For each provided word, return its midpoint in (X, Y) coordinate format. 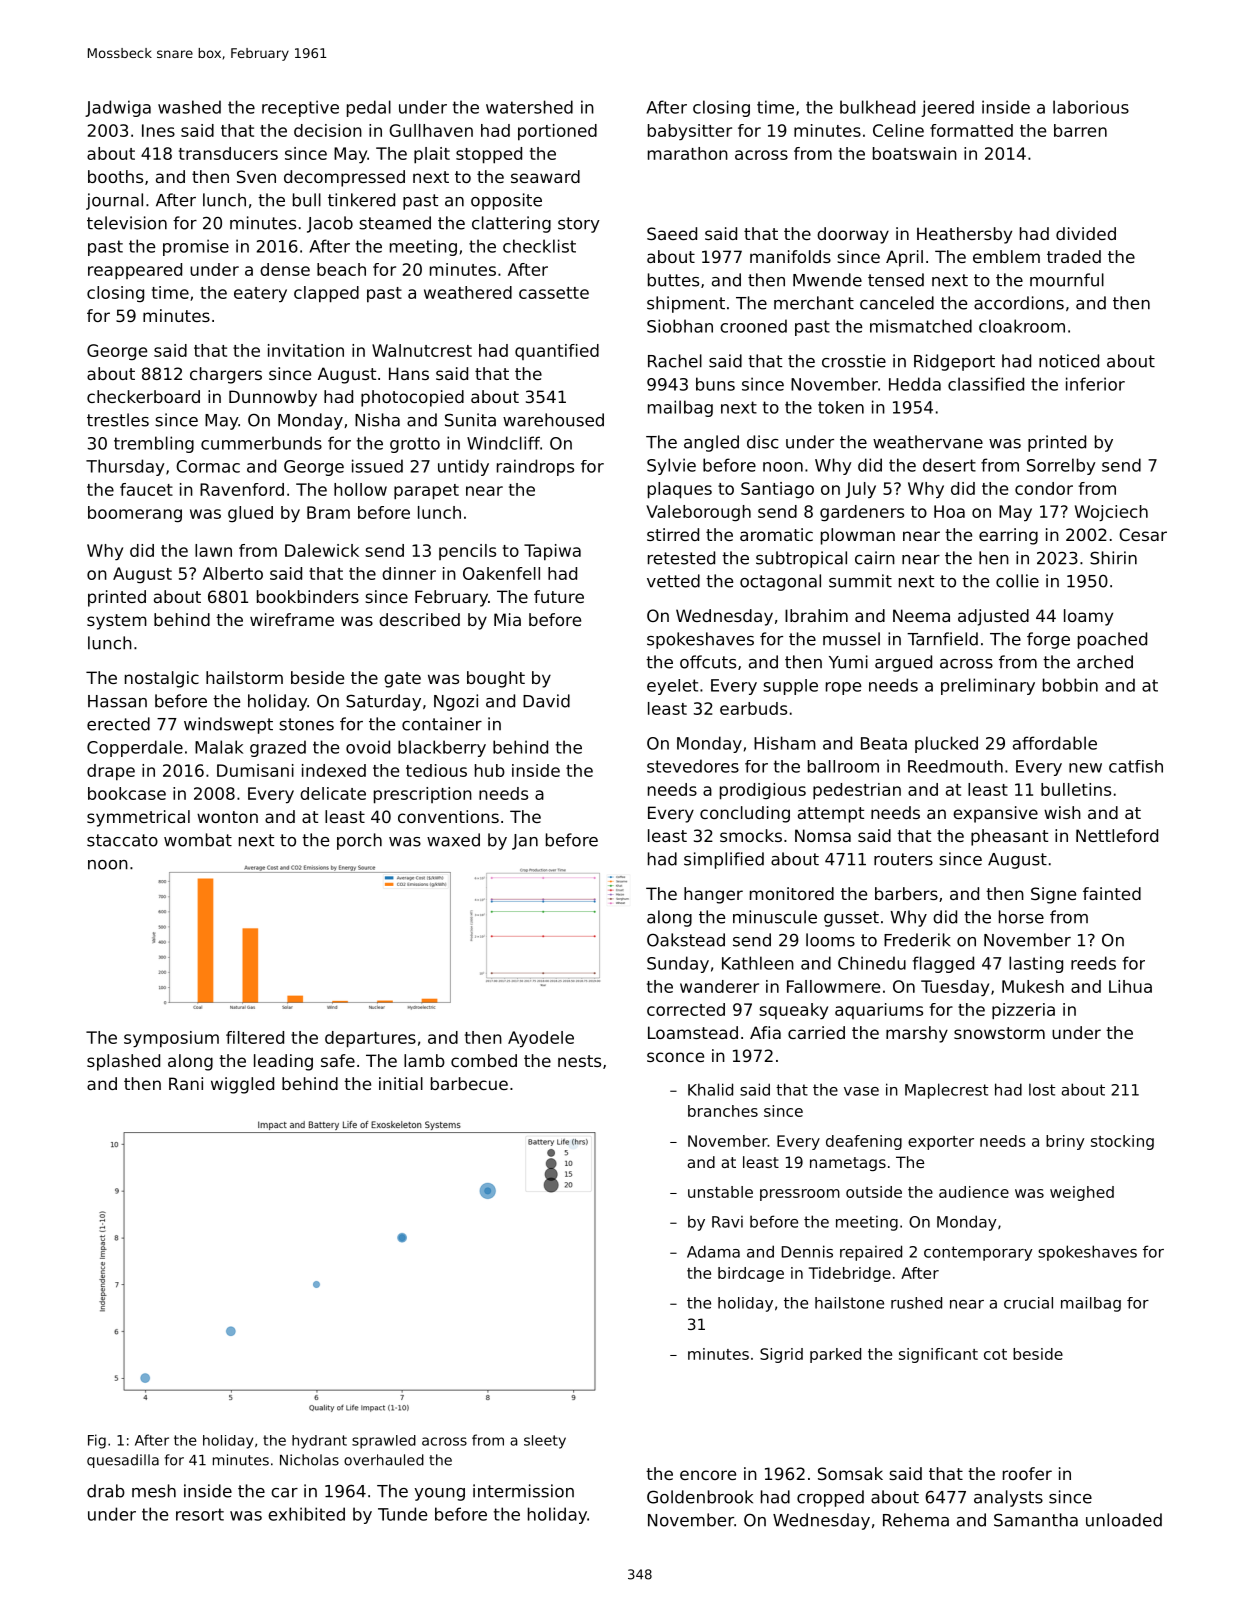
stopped (489, 155)
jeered (947, 108)
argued (903, 663)
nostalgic (162, 679)
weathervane (928, 442)
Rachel (675, 361)
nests (579, 1061)
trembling (154, 444)
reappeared (135, 271)
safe (338, 1060)
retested (681, 558)
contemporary (978, 1253)
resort (200, 1514)
